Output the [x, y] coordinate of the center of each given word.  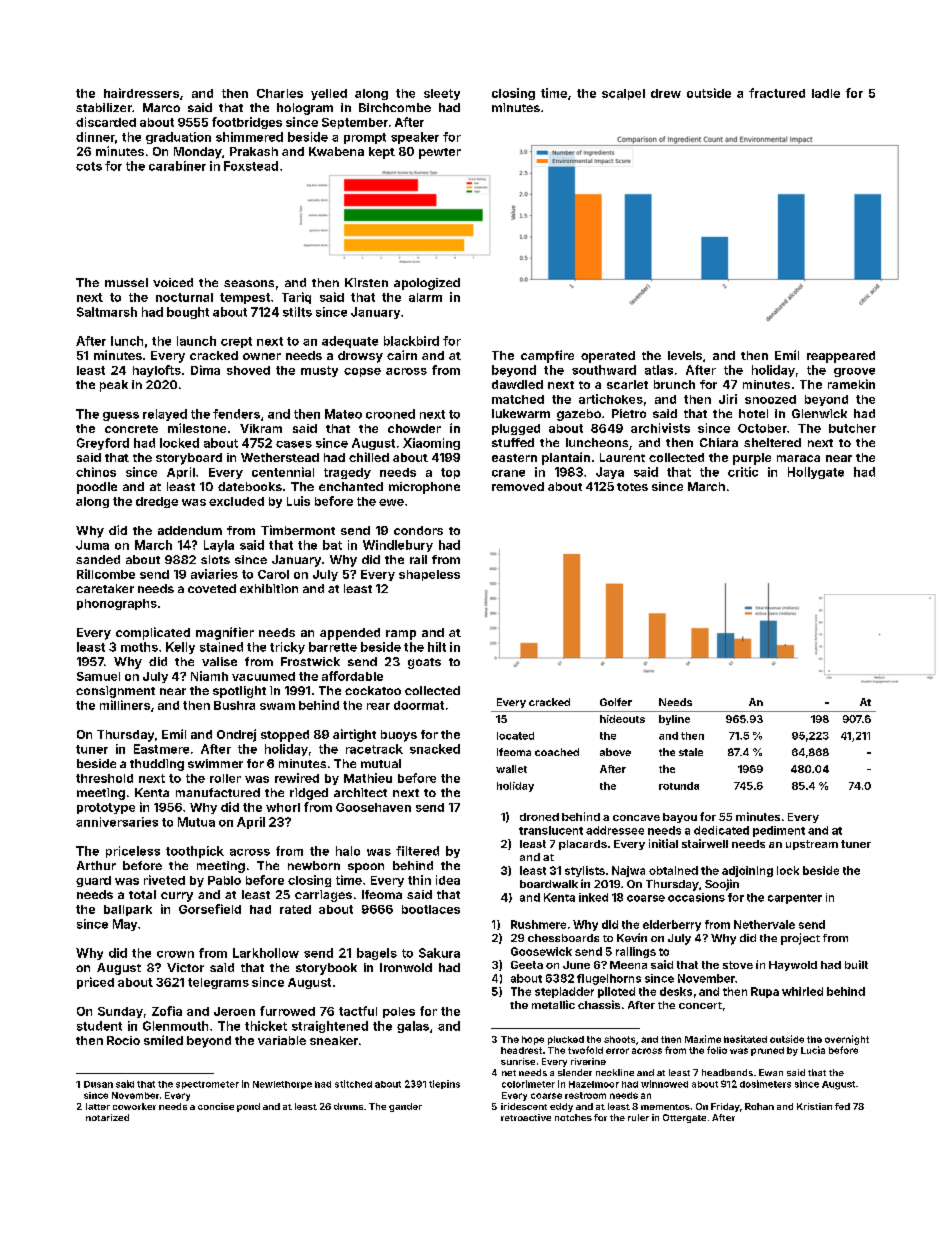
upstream [812, 845]
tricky [287, 648]
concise [216, 1106]
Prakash [254, 151]
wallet [511, 769]
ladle [826, 93]
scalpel [623, 94]
